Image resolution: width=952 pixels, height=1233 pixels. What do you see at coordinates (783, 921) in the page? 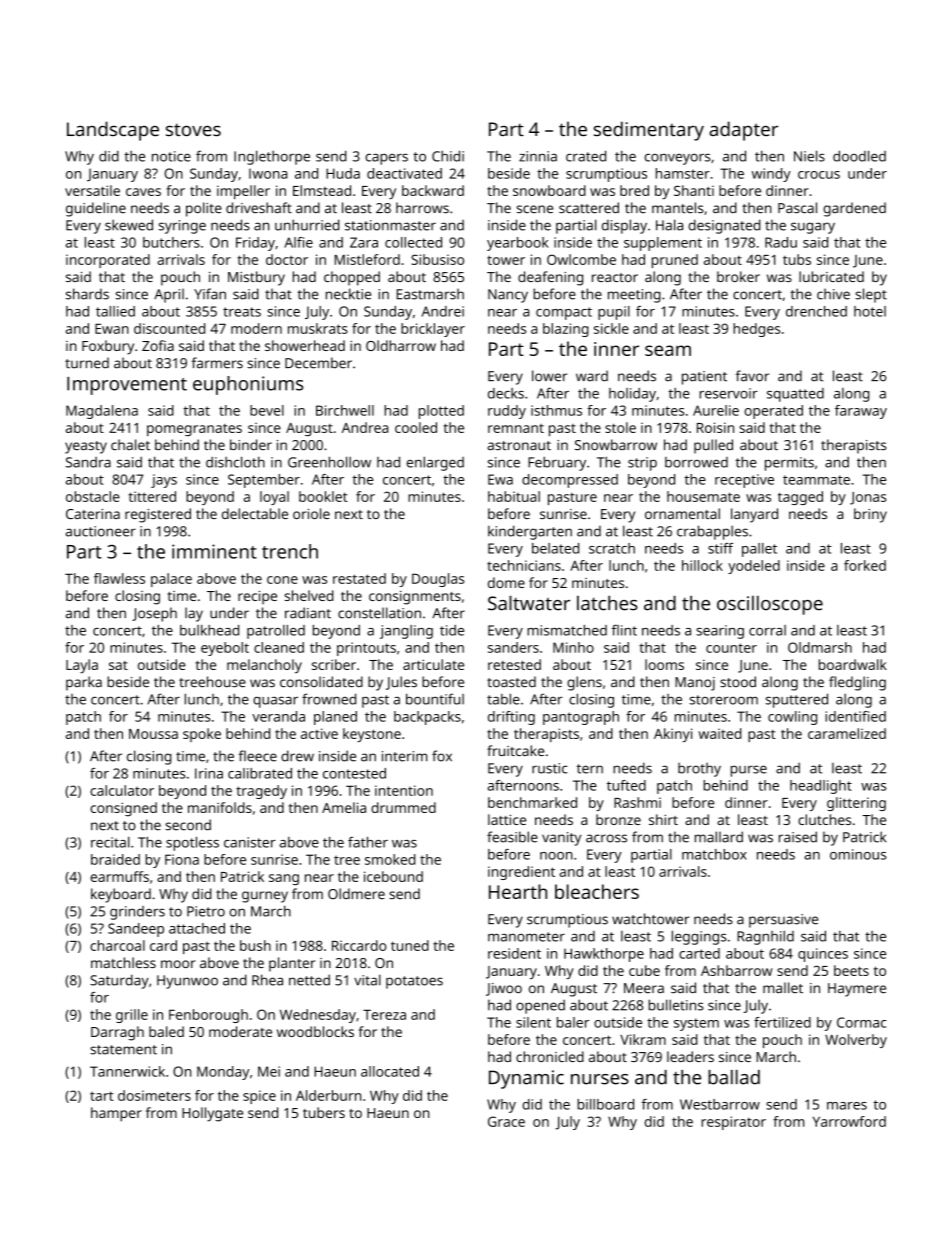
I see `persuasive` at bounding box center [783, 921].
